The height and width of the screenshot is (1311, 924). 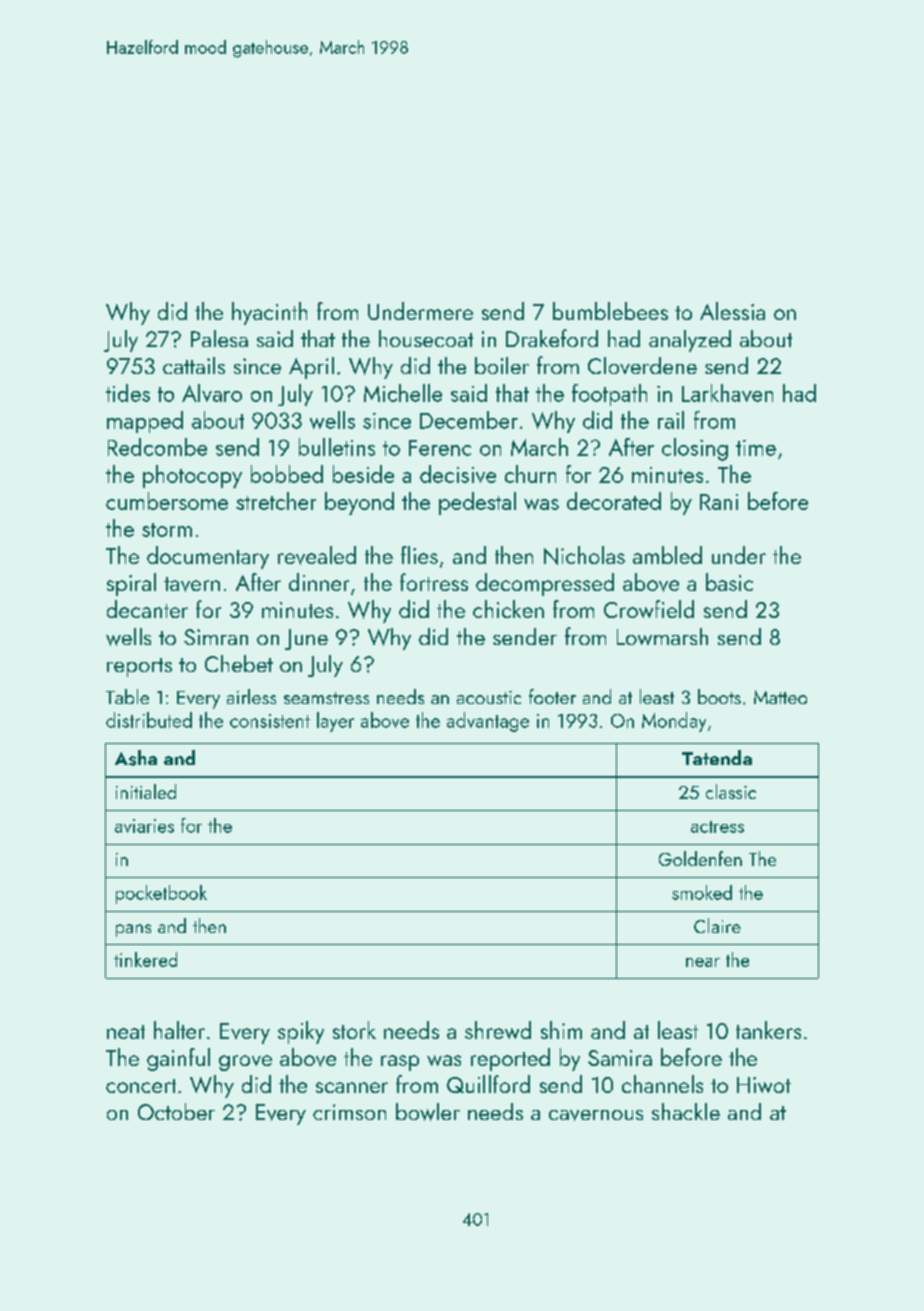 What do you see at coordinates (419, 555) in the screenshot?
I see `flies` at bounding box center [419, 555].
